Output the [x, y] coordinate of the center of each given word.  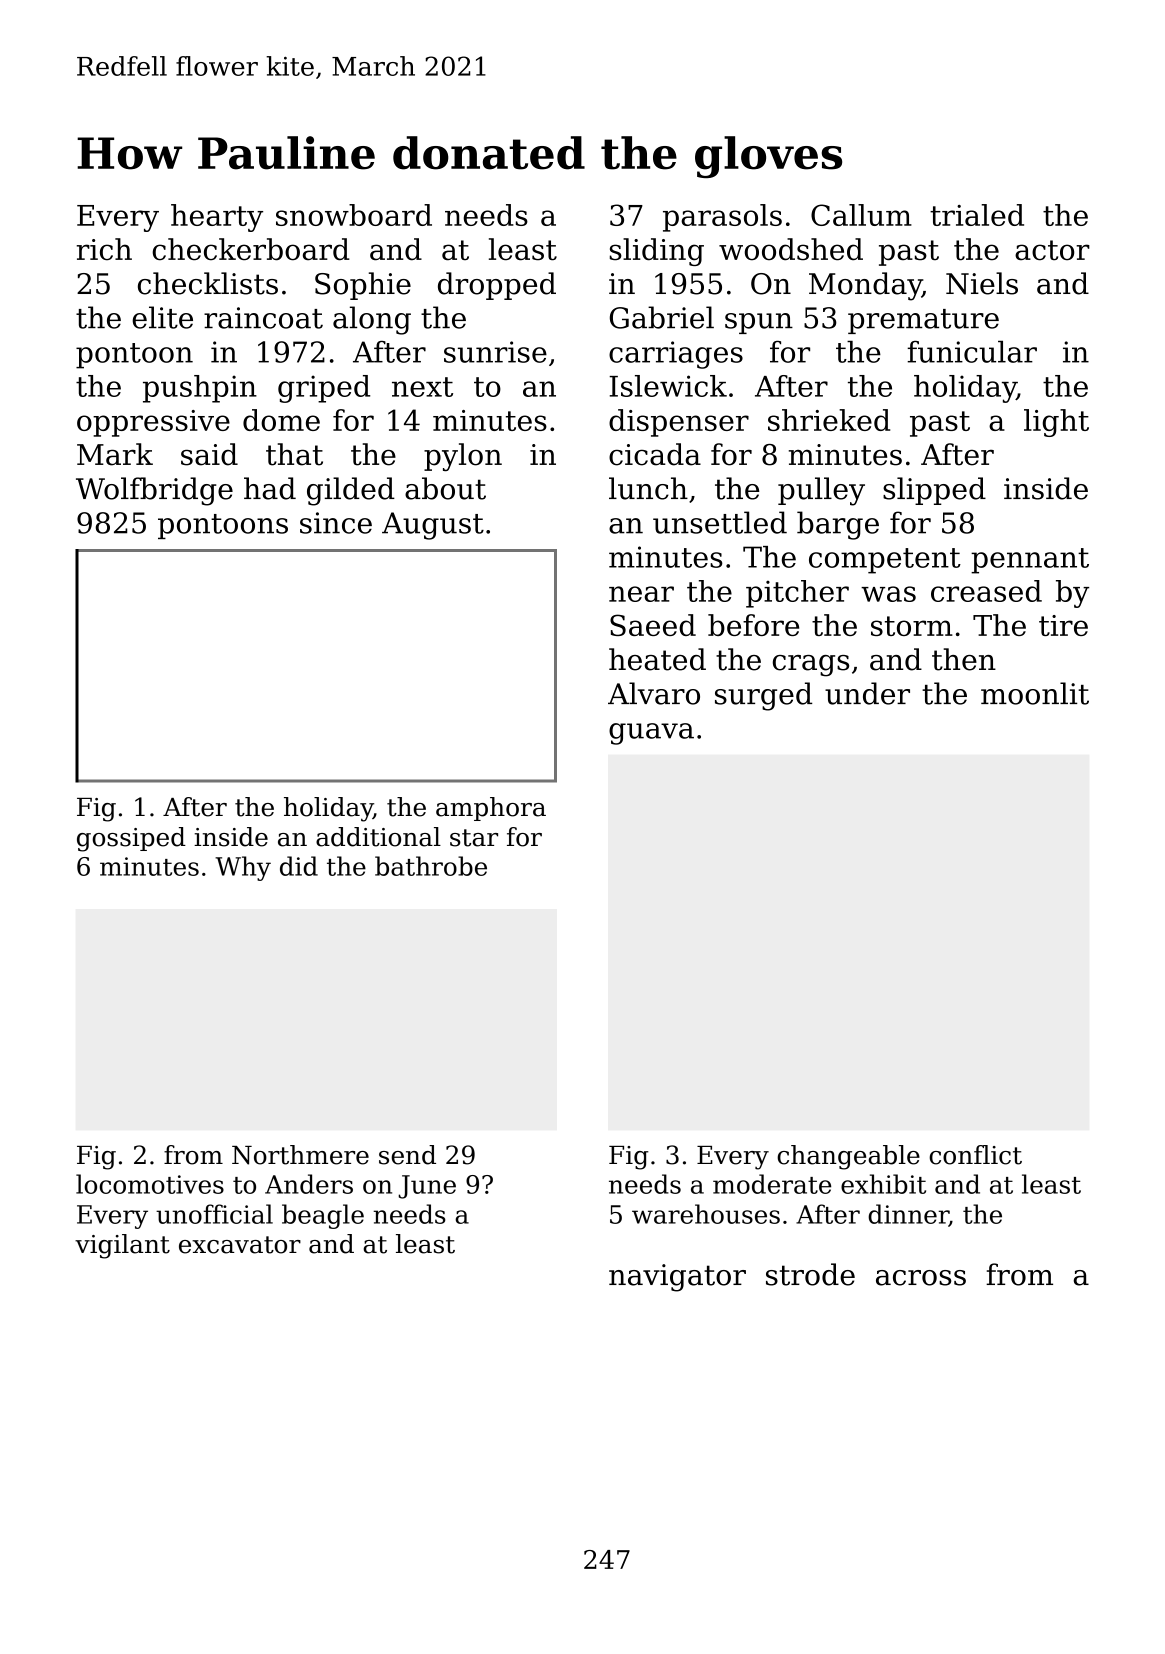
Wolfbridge [154, 491]
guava [651, 734]
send [407, 1155]
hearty [217, 218]
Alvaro [654, 693]
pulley [821, 491]
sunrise [495, 352]
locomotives [150, 1184]
